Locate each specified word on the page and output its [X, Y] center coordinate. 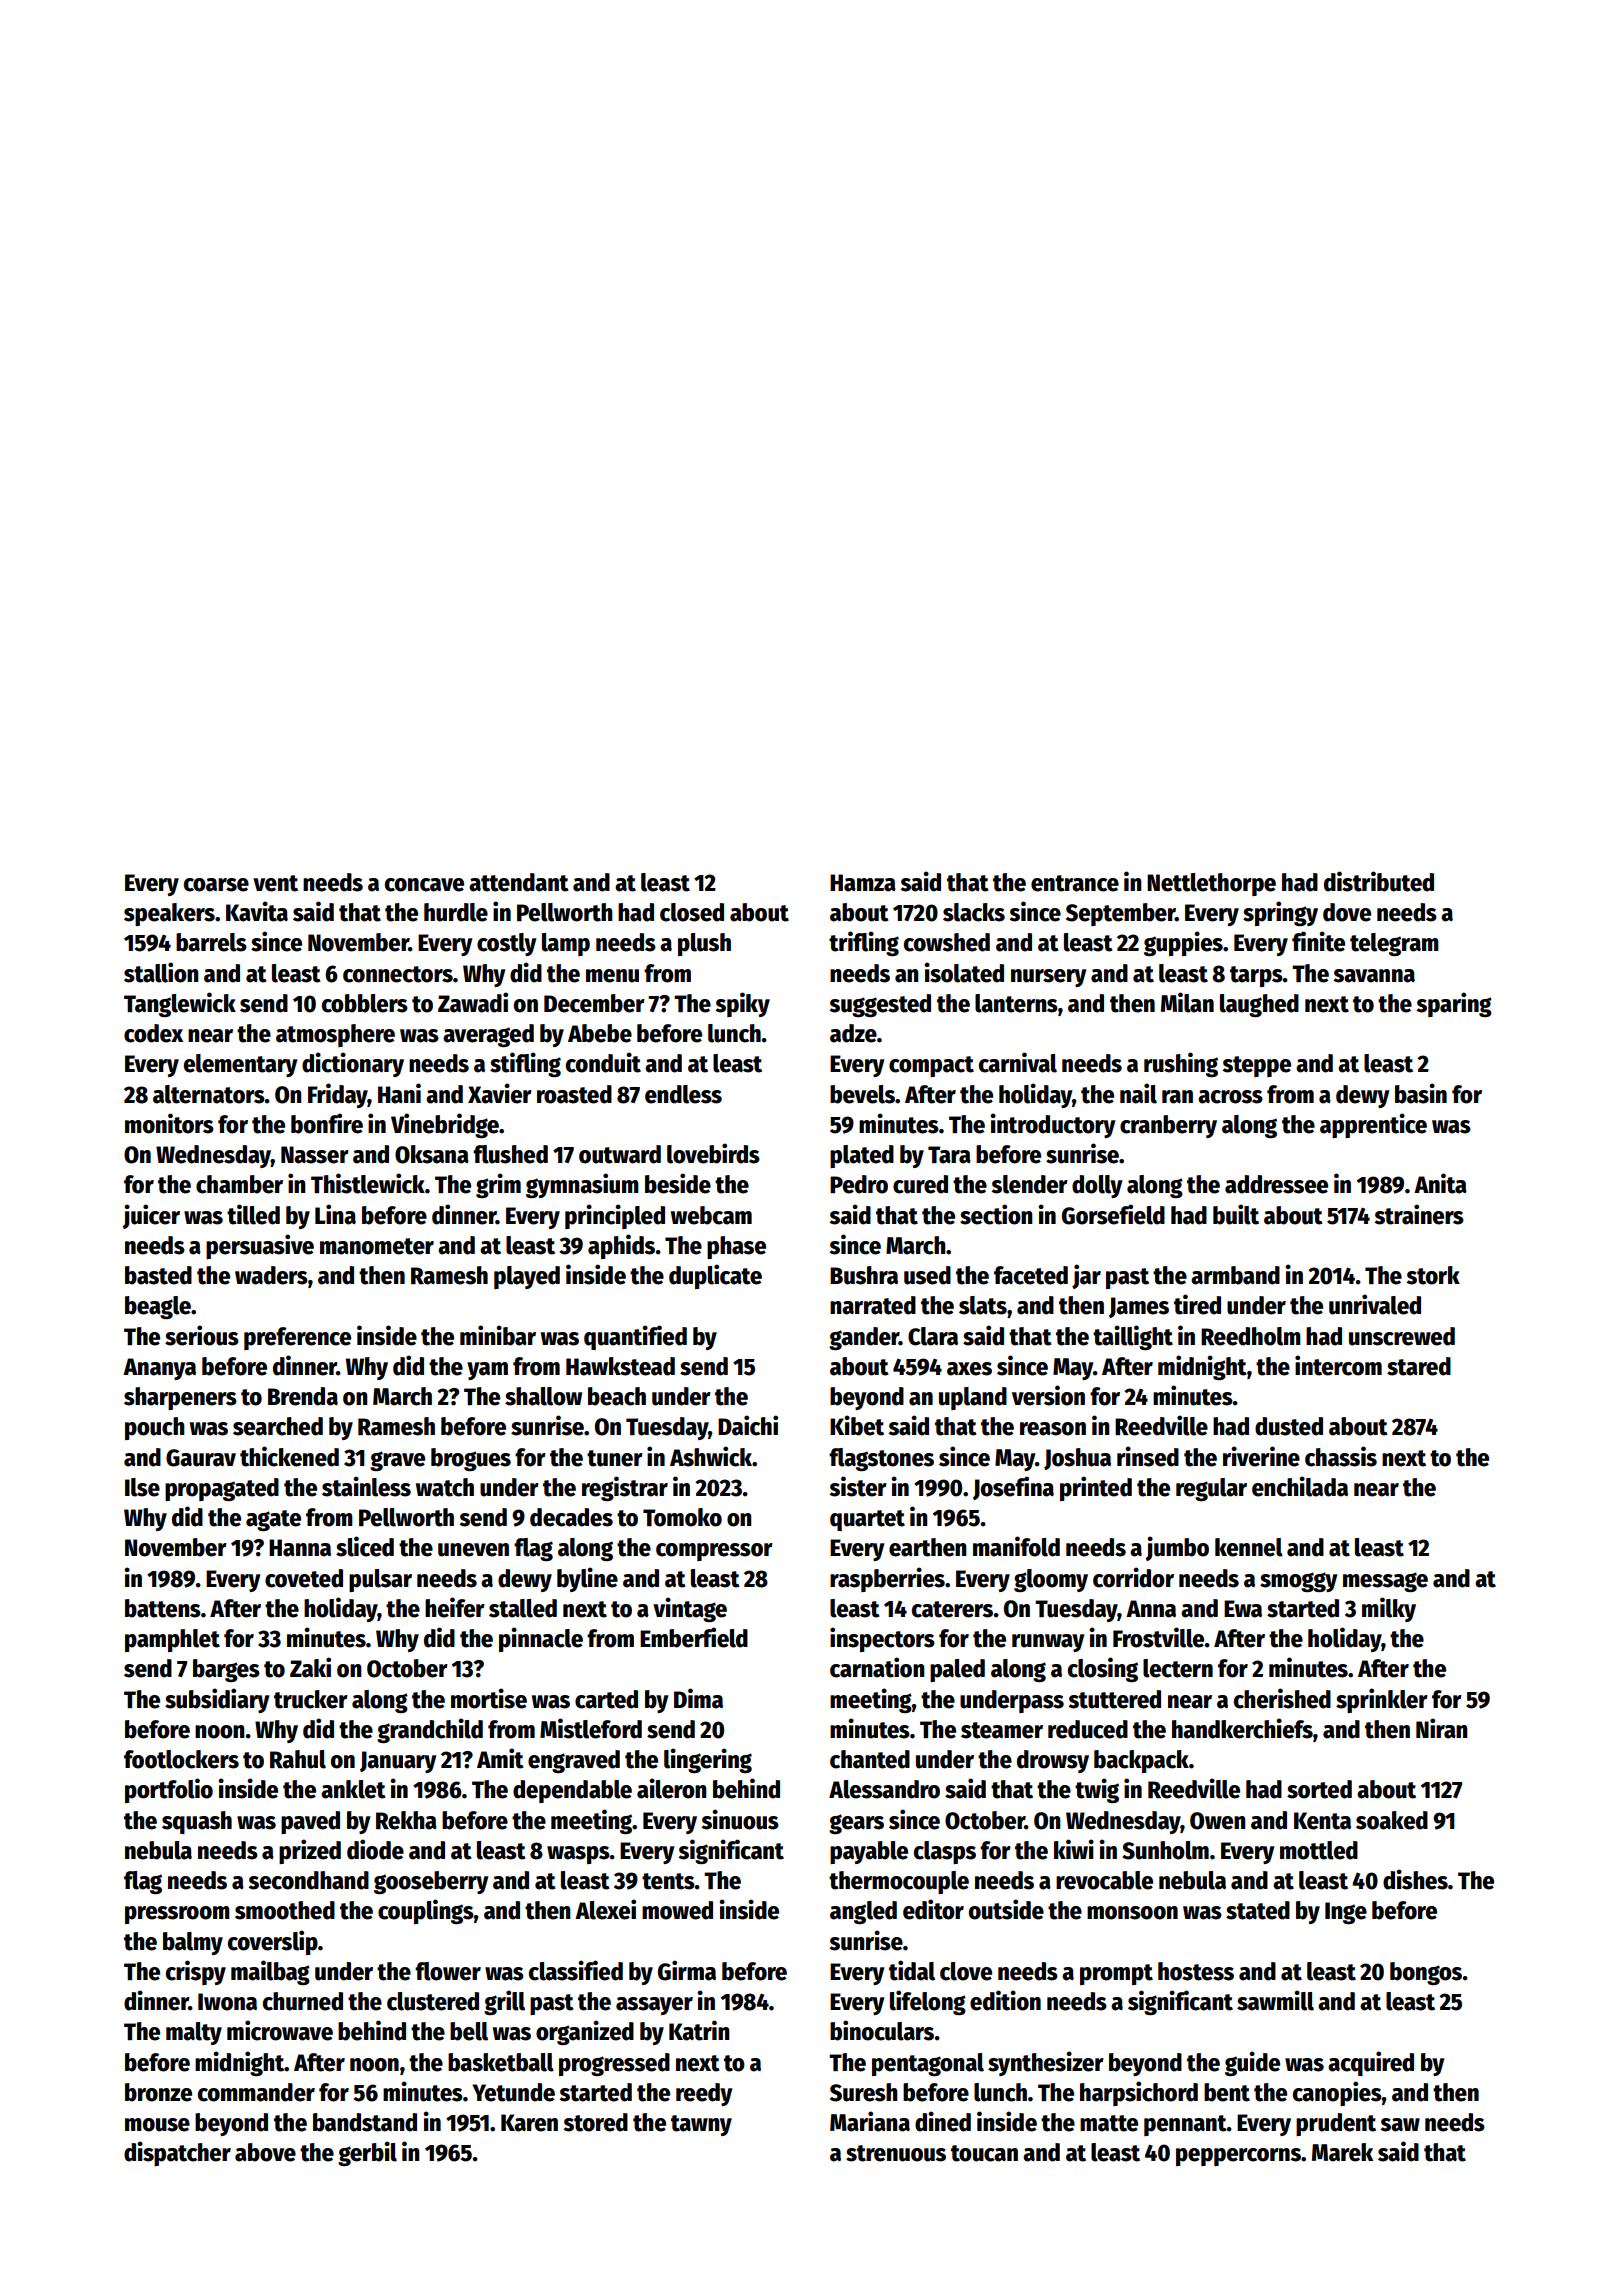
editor [933, 1909]
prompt [1116, 1974]
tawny [701, 2125]
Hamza [863, 883]
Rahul [298, 1759]
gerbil [367, 2153]
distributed [1379, 881]
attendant [519, 882]
